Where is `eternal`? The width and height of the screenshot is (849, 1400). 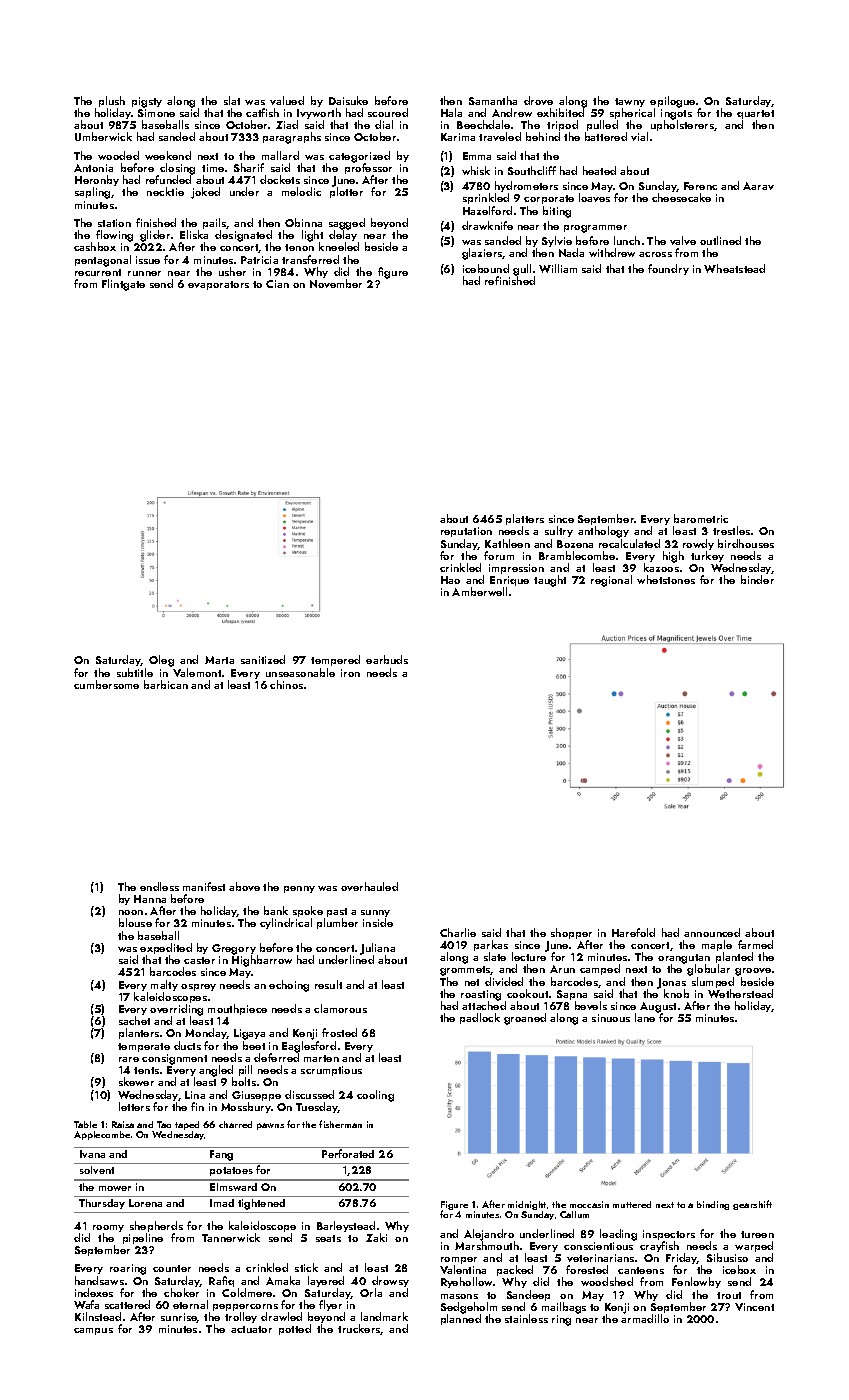
eternal is located at coordinates (190, 1304).
